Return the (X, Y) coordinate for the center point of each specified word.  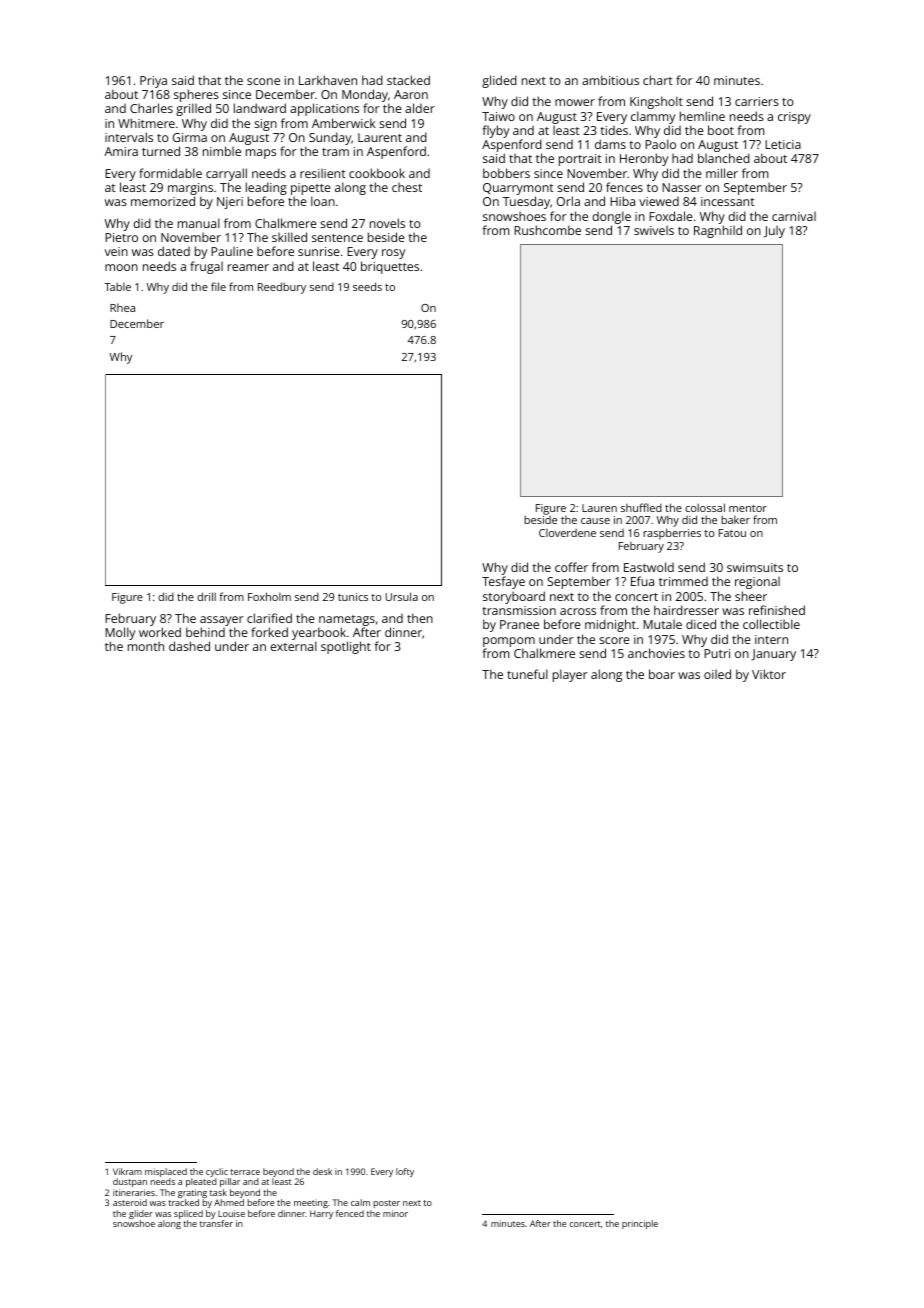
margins (190, 189)
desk (322, 1171)
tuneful (527, 674)
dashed (189, 646)
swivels (654, 230)
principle (640, 1224)
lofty (405, 1172)
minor (395, 1213)
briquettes (390, 267)
